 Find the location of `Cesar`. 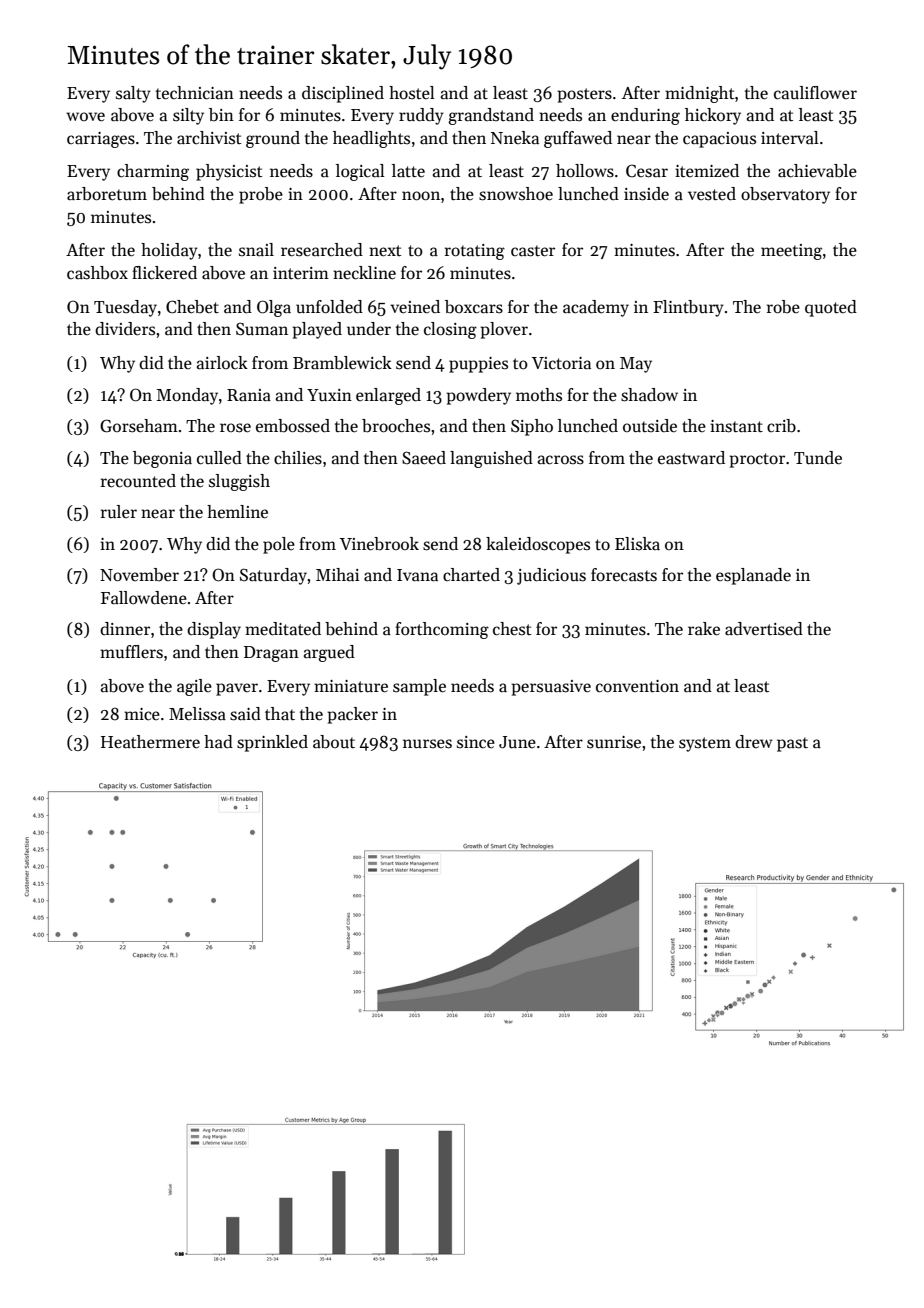

Cesar is located at coordinates (647, 171).
